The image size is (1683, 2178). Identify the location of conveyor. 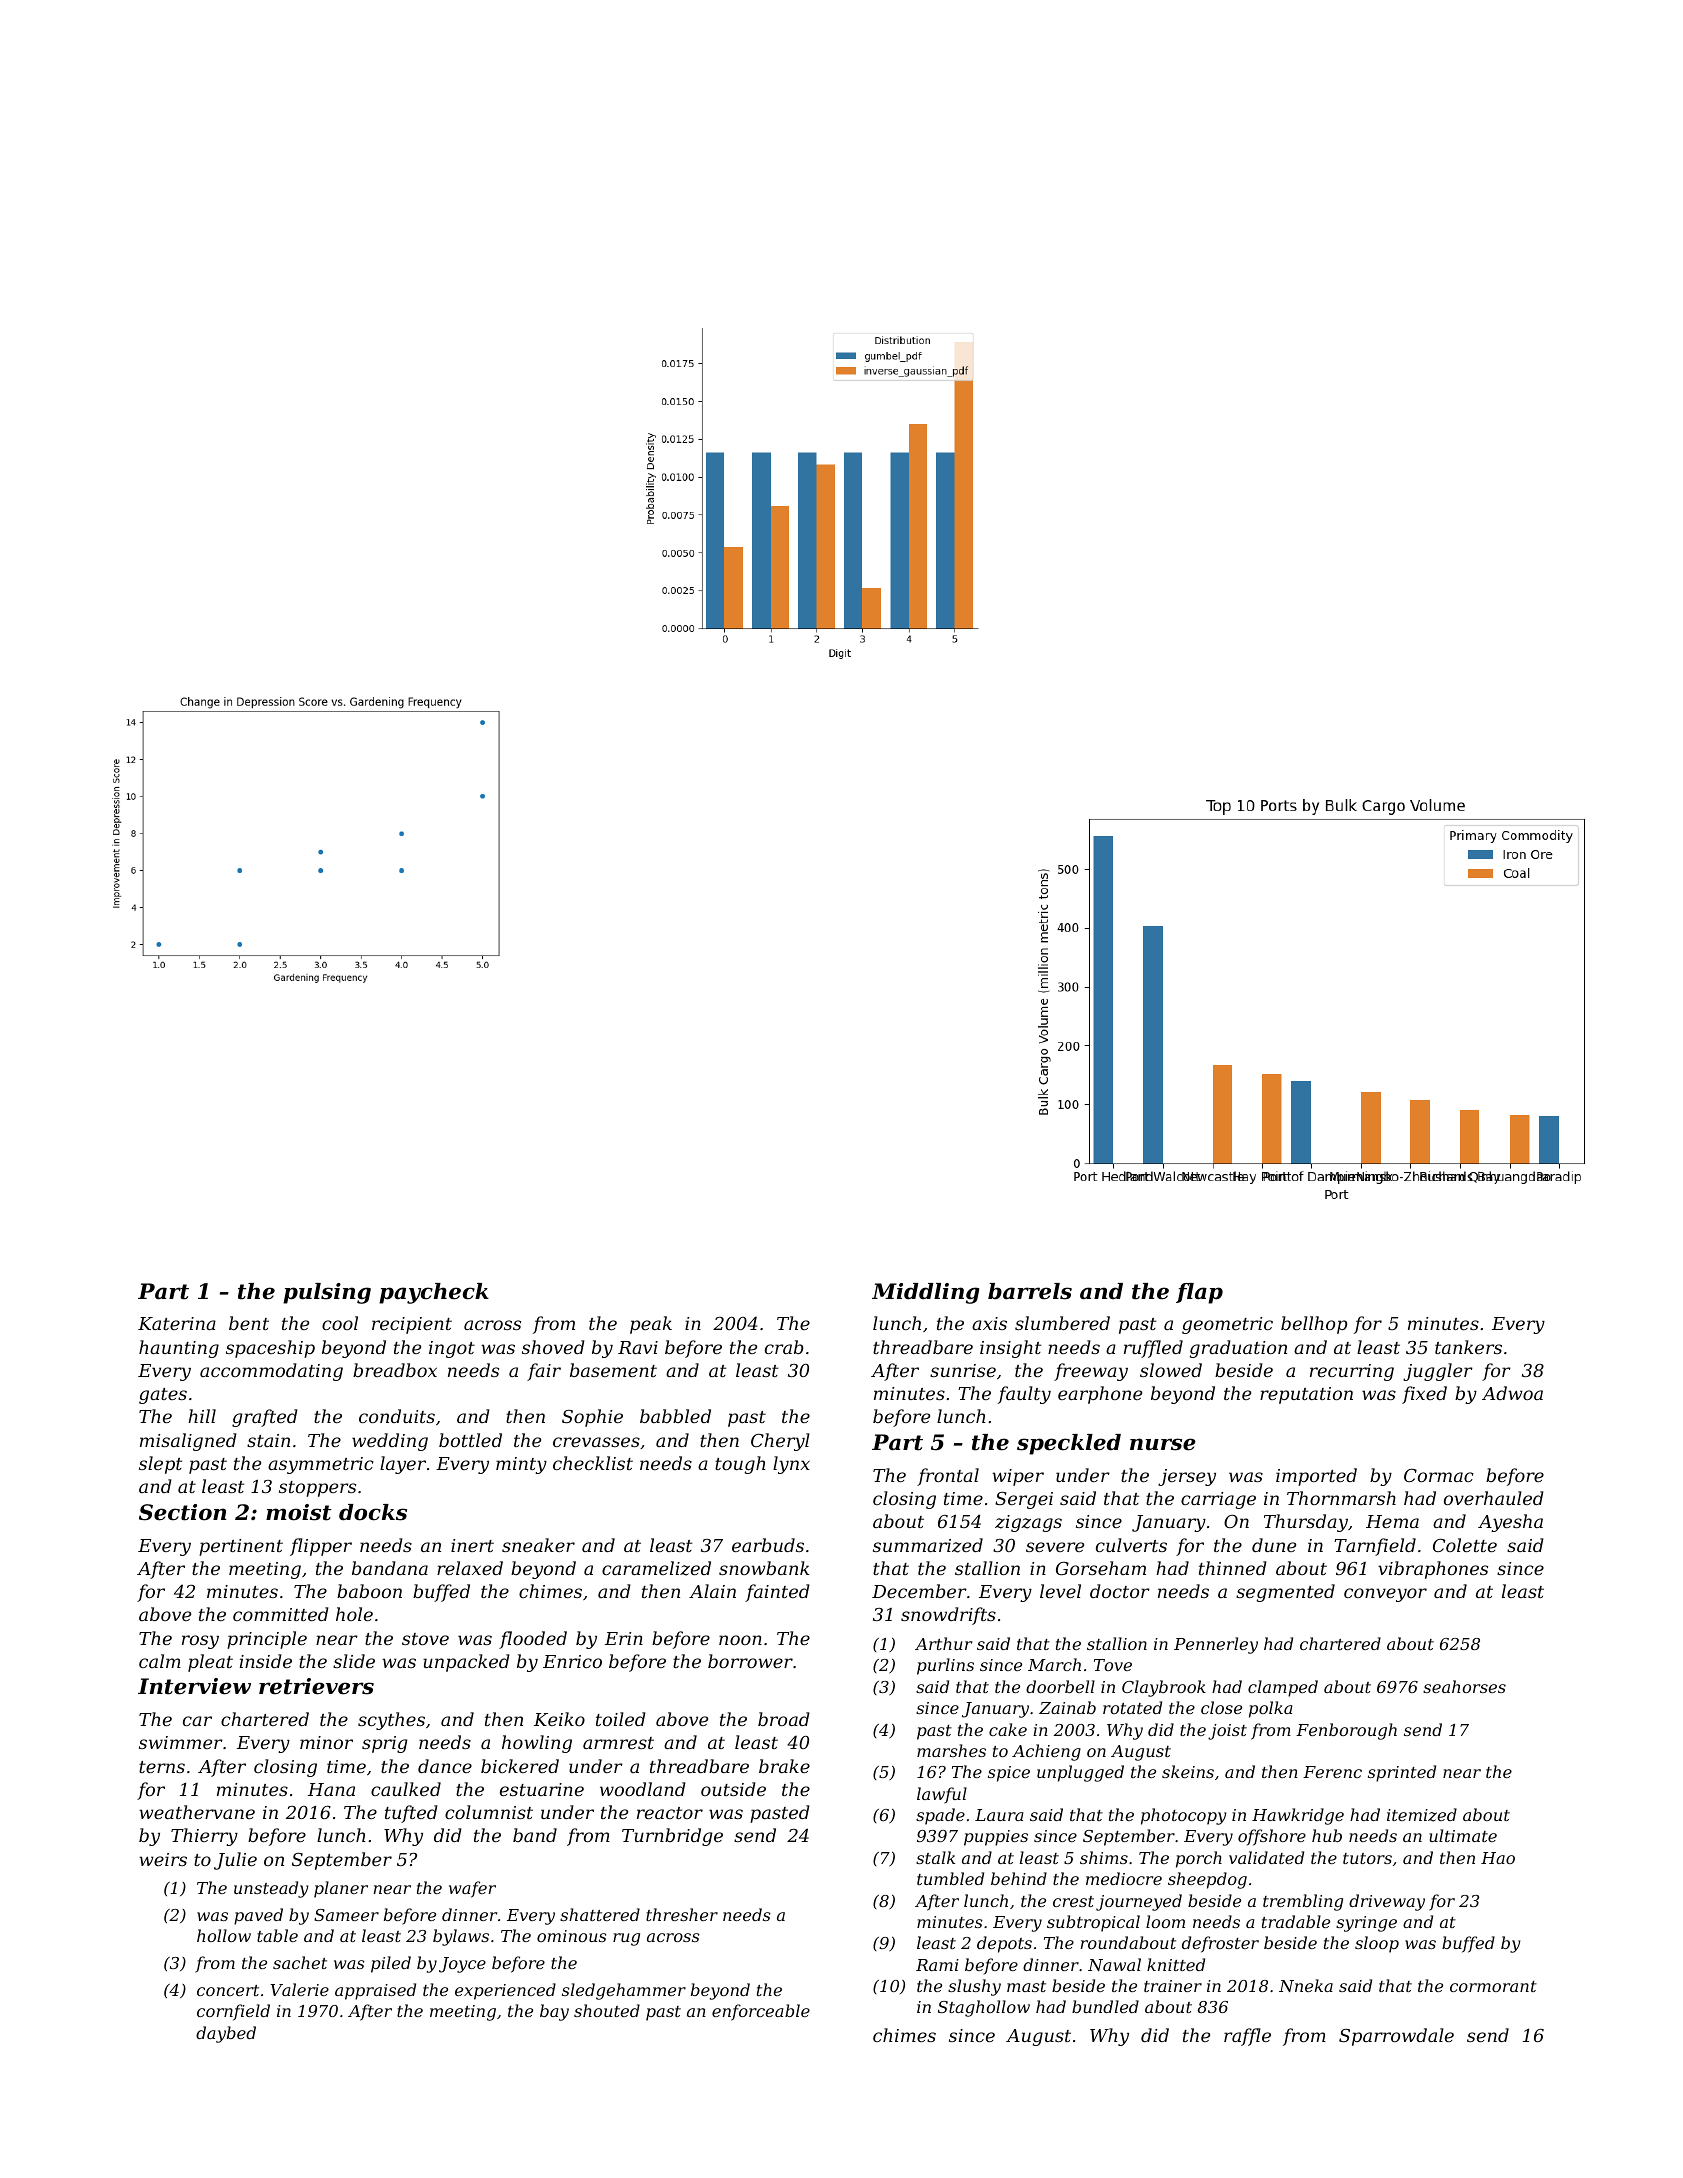
(1385, 1595).
